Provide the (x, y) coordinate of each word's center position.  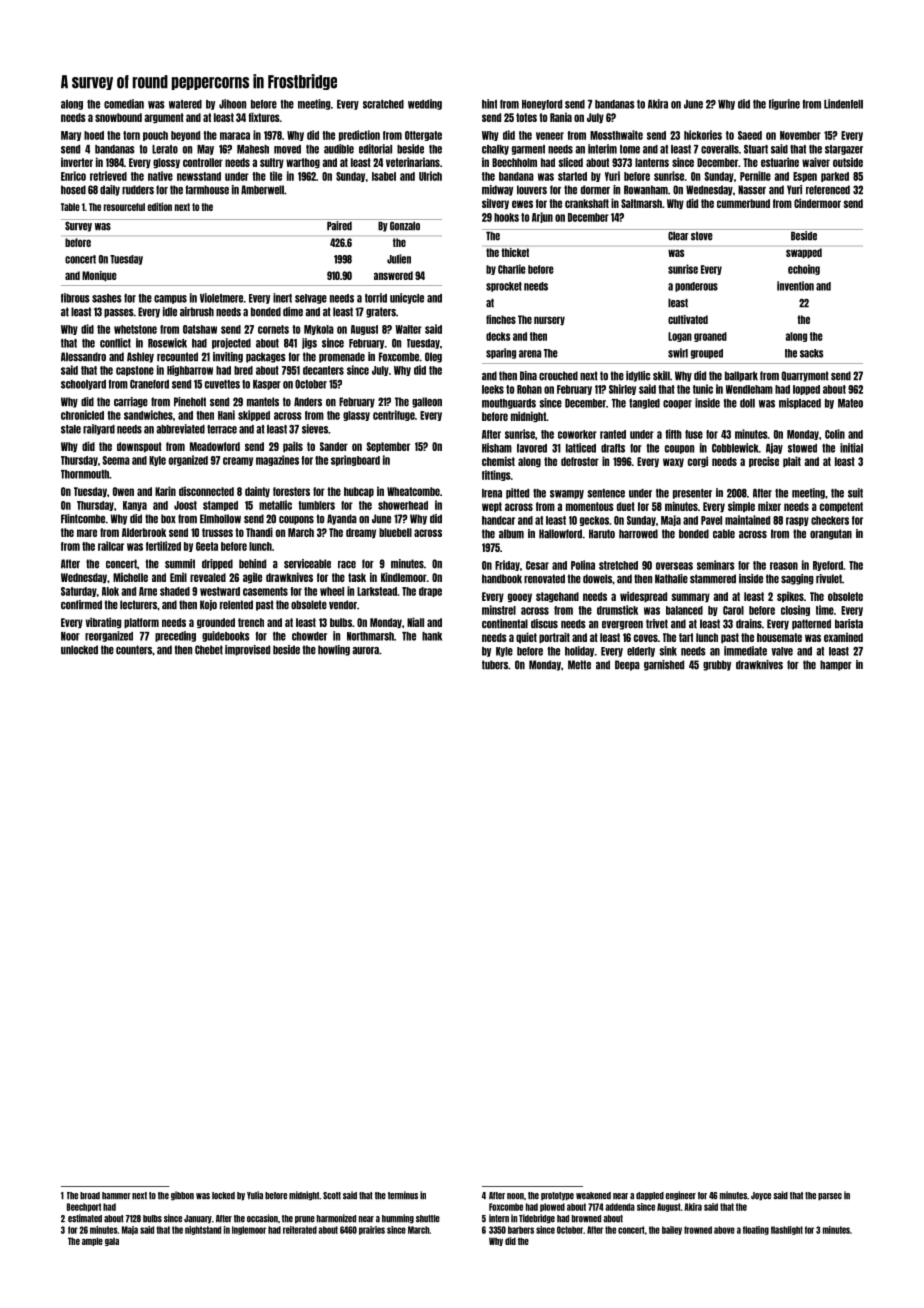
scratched (383, 104)
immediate (745, 651)
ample (92, 1241)
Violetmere (221, 298)
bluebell (395, 532)
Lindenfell (843, 104)
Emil (178, 577)
